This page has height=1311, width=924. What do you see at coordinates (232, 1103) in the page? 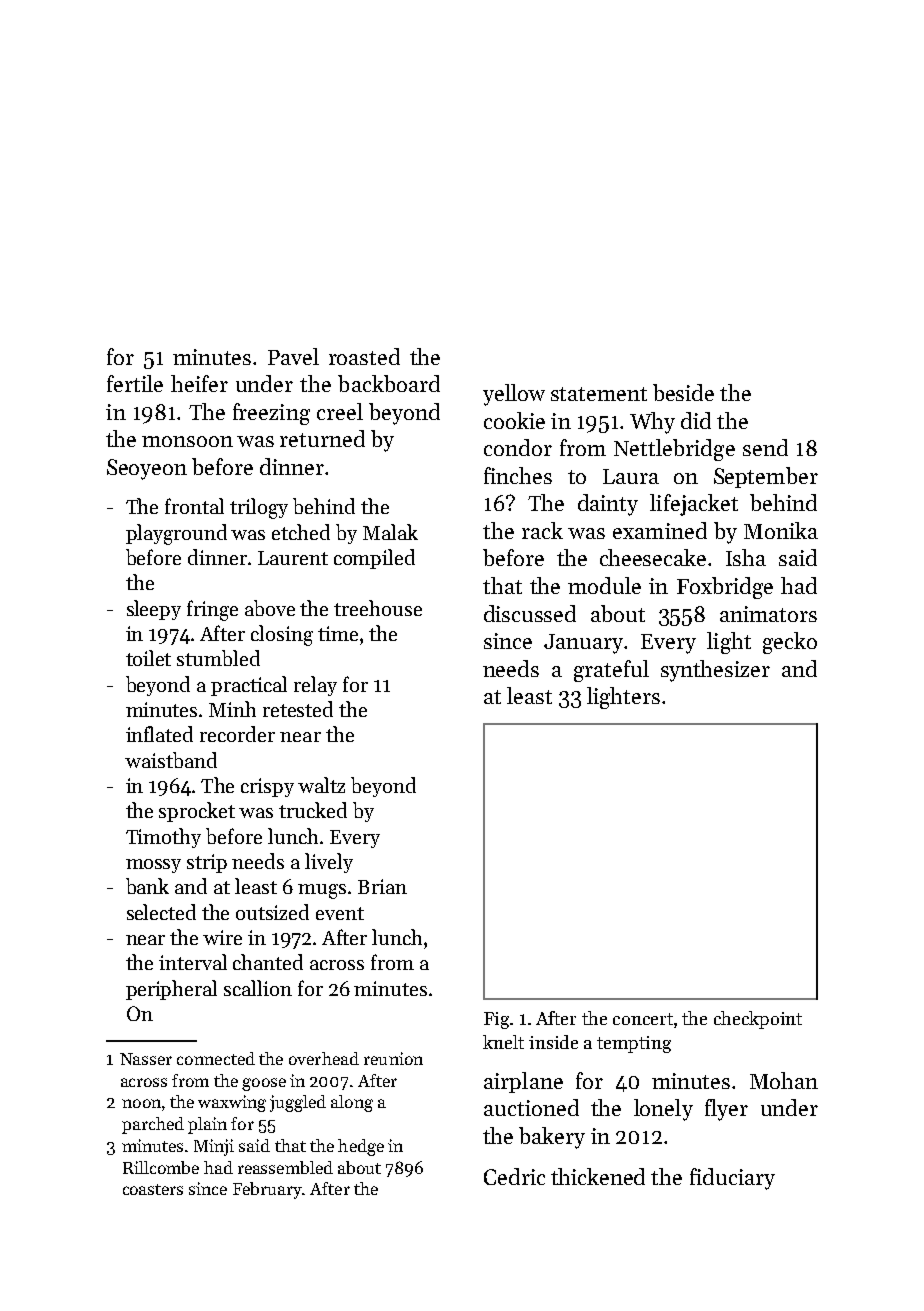
I see `waxwing` at bounding box center [232, 1103].
